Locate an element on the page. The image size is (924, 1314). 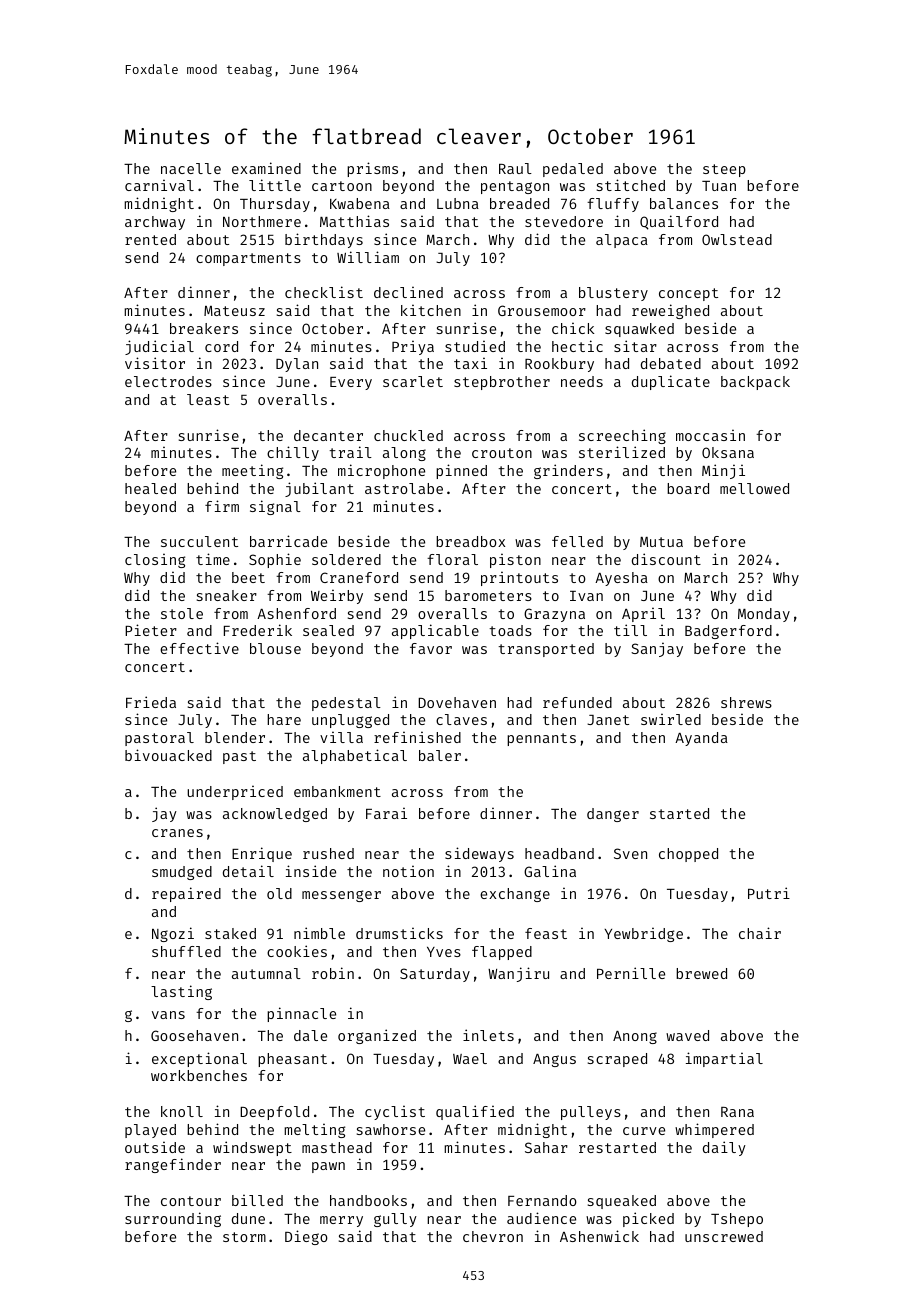
firm is located at coordinates (222, 506).
